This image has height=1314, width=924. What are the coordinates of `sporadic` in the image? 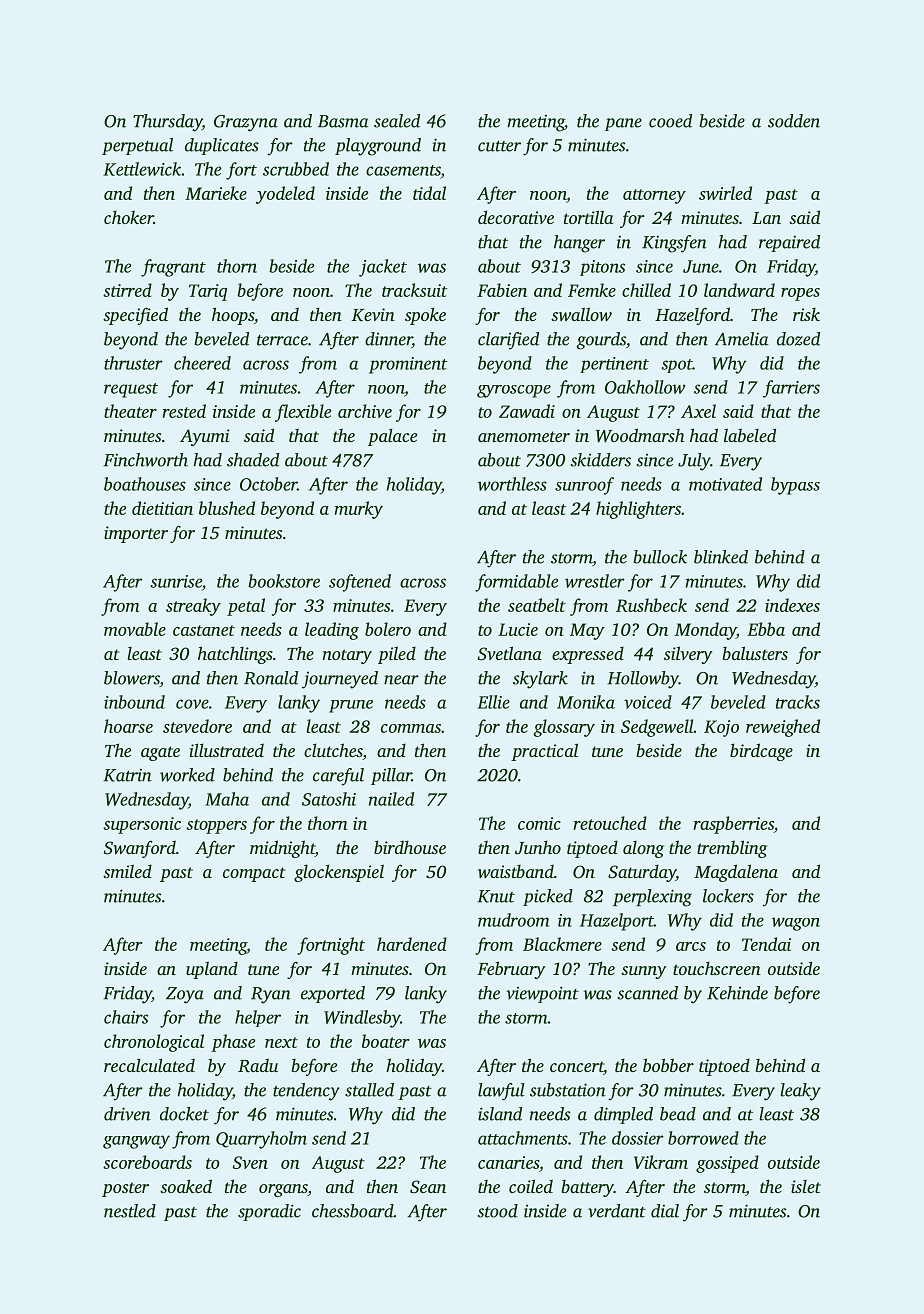 It's located at (269, 1212).
